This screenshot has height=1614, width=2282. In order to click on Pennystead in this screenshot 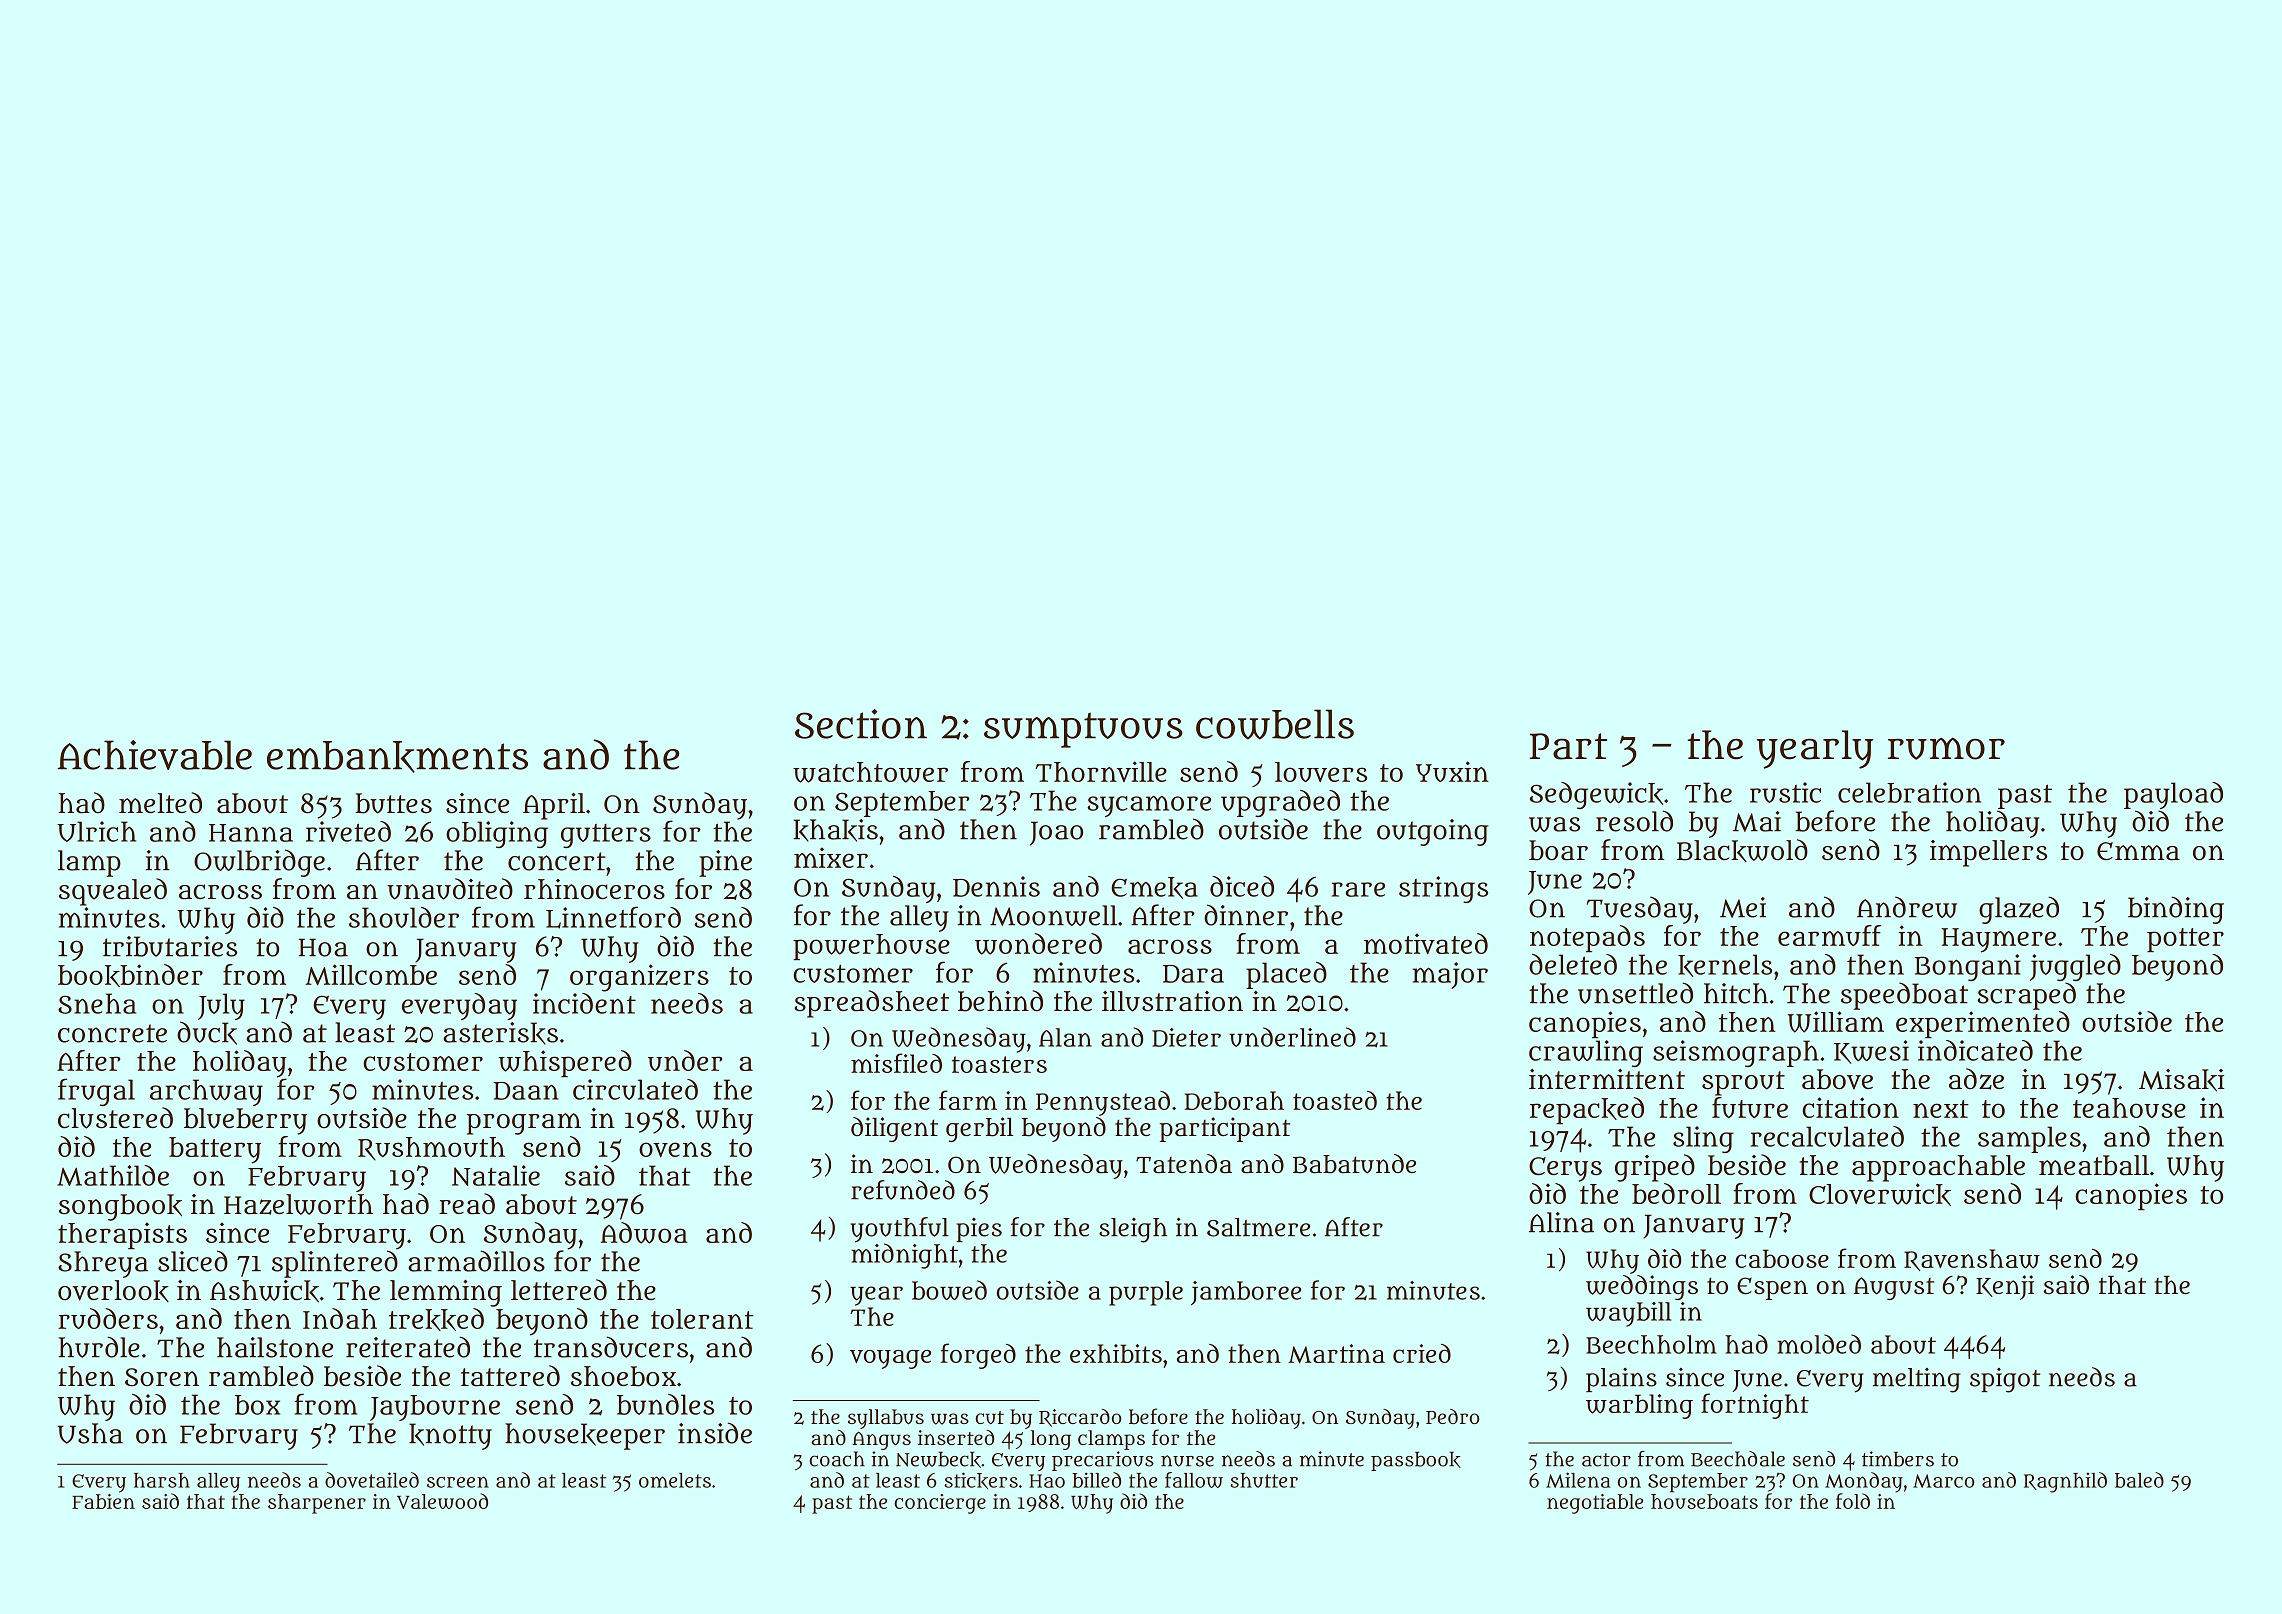, I will do `click(1103, 1103)`.
